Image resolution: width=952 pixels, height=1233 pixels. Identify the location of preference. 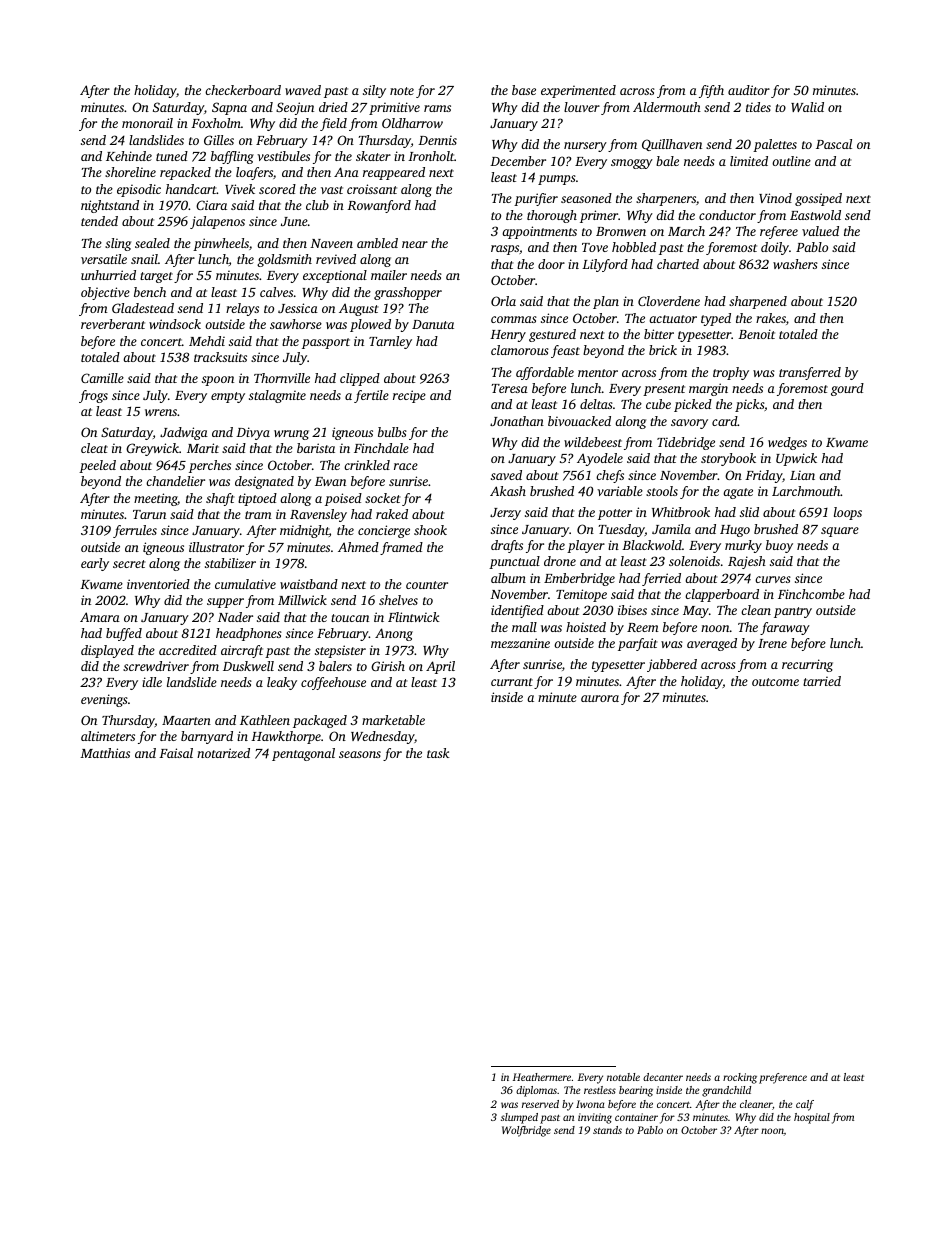
(783, 1078).
